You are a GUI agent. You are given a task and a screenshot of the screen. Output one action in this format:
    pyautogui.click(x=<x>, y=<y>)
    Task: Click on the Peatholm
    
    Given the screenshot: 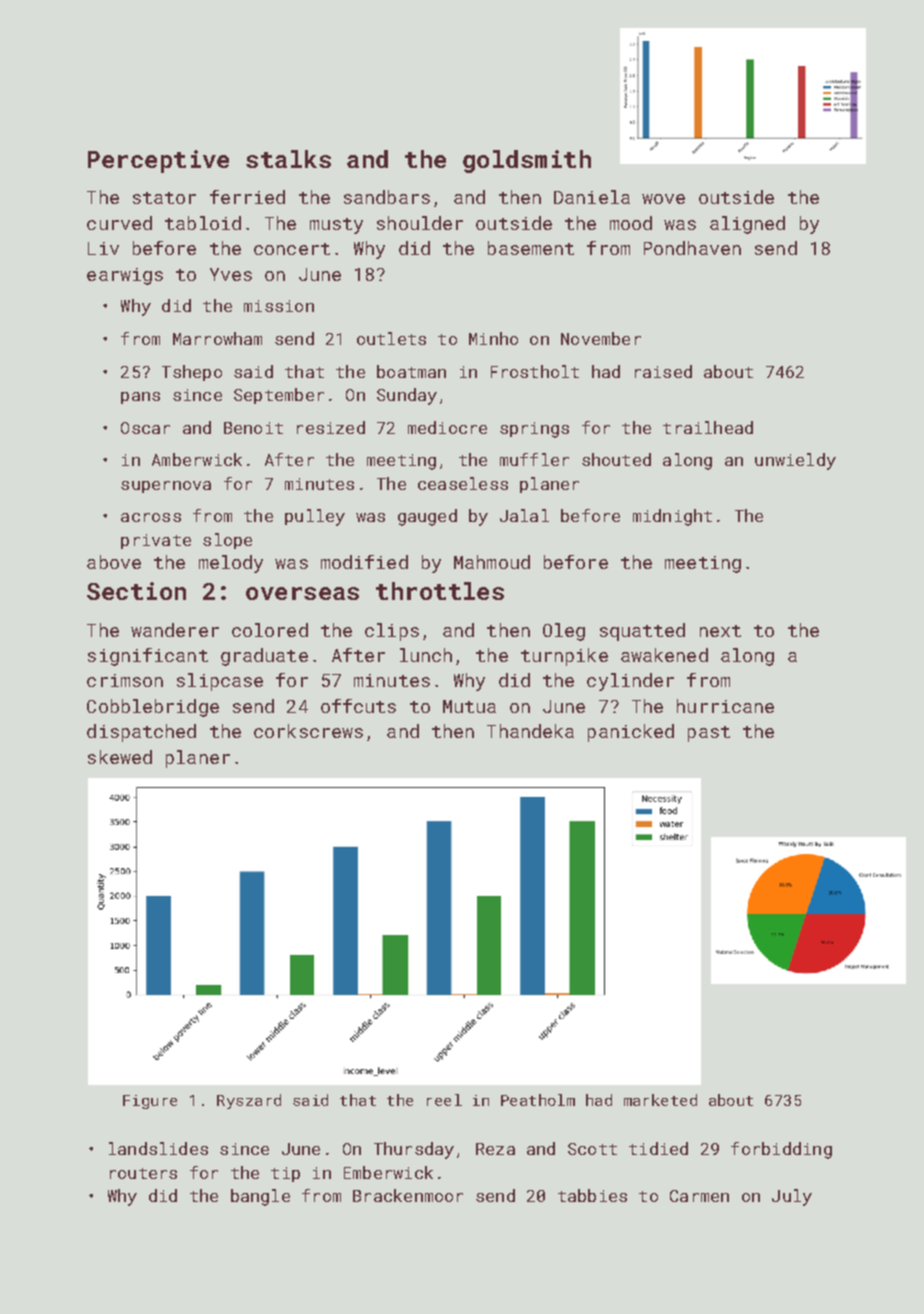 What is the action you would take?
    pyautogui.click(x=538, y=1100)
